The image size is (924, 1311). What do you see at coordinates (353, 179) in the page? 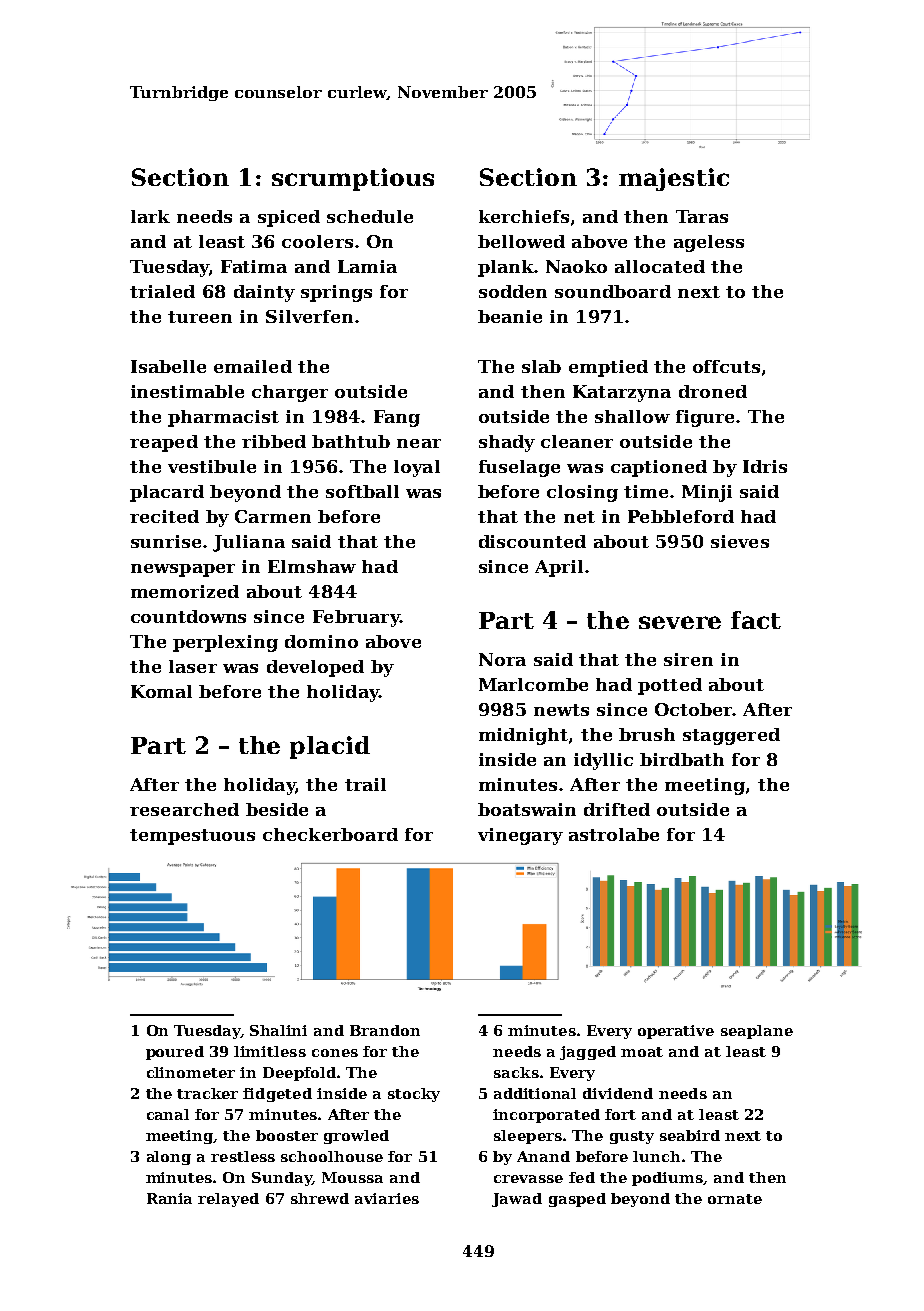
I see `scrumptious` at bounding box center [353, 179].
